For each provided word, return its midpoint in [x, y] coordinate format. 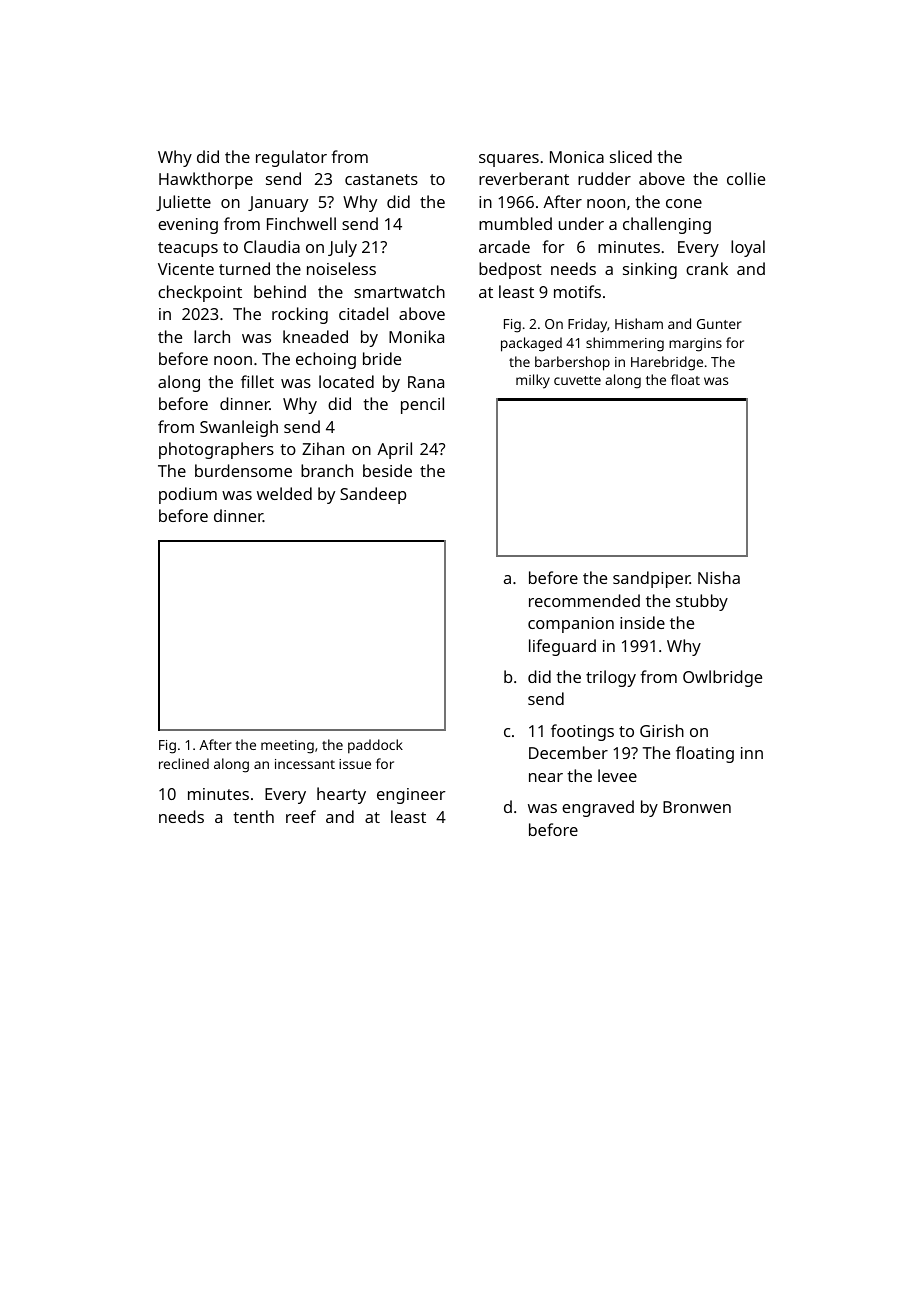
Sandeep [373, 495]
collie [746, 178]
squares [509, 160]
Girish [662, 730]
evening [188, 226]
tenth [253, 816]
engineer [411, 796]
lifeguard [562, 647]
